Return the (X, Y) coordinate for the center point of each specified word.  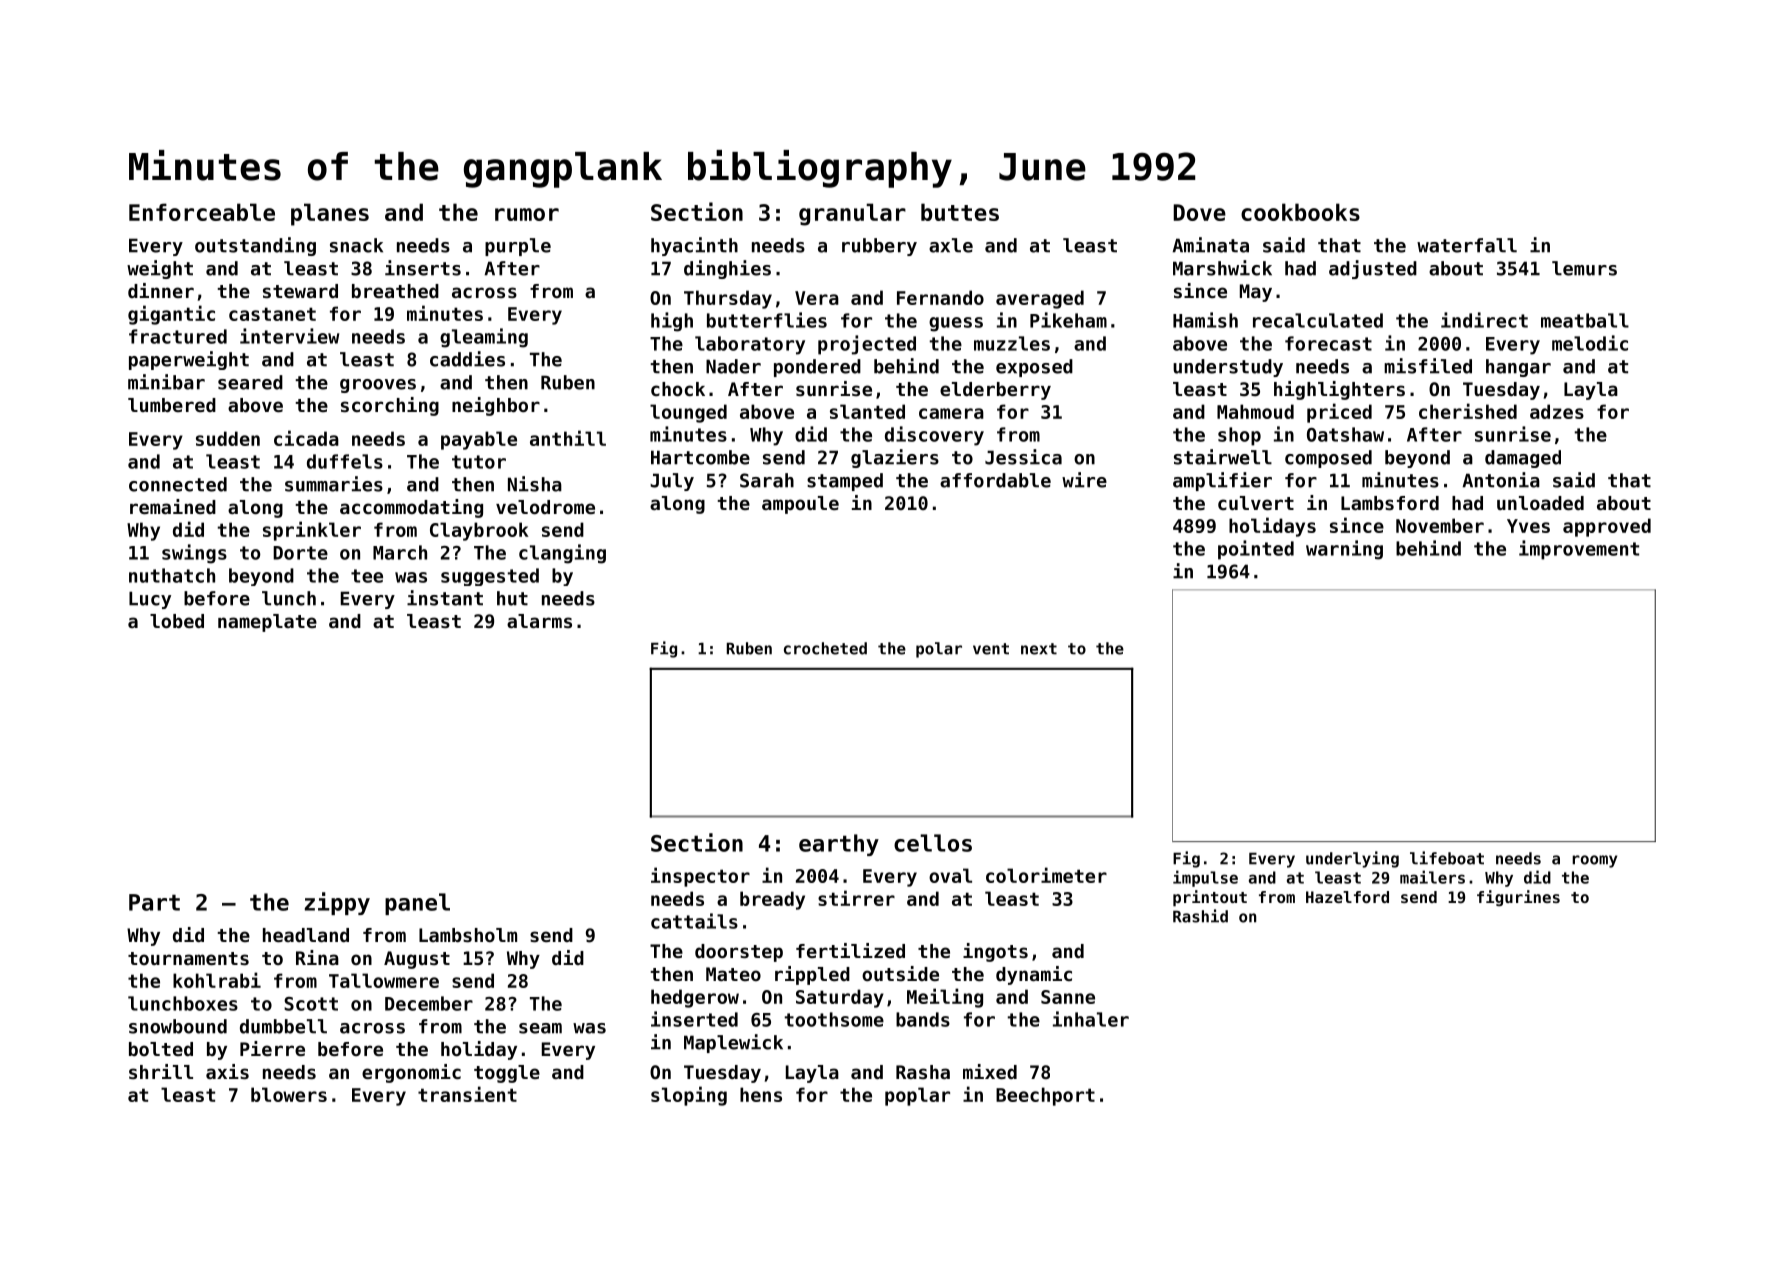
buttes (960, 212)
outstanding (255, 246)
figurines (1518, 898)
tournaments (188, 958)
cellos (933, 843)
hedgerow (695, 998)
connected (178, 484)
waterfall (1467, 245)
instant (445, 598)
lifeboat (1447, 858)
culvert (1256, 503)
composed (1328, 459)
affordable (995, 480)
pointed (1256, 550)
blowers (289, 1094)
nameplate (267, 623)
